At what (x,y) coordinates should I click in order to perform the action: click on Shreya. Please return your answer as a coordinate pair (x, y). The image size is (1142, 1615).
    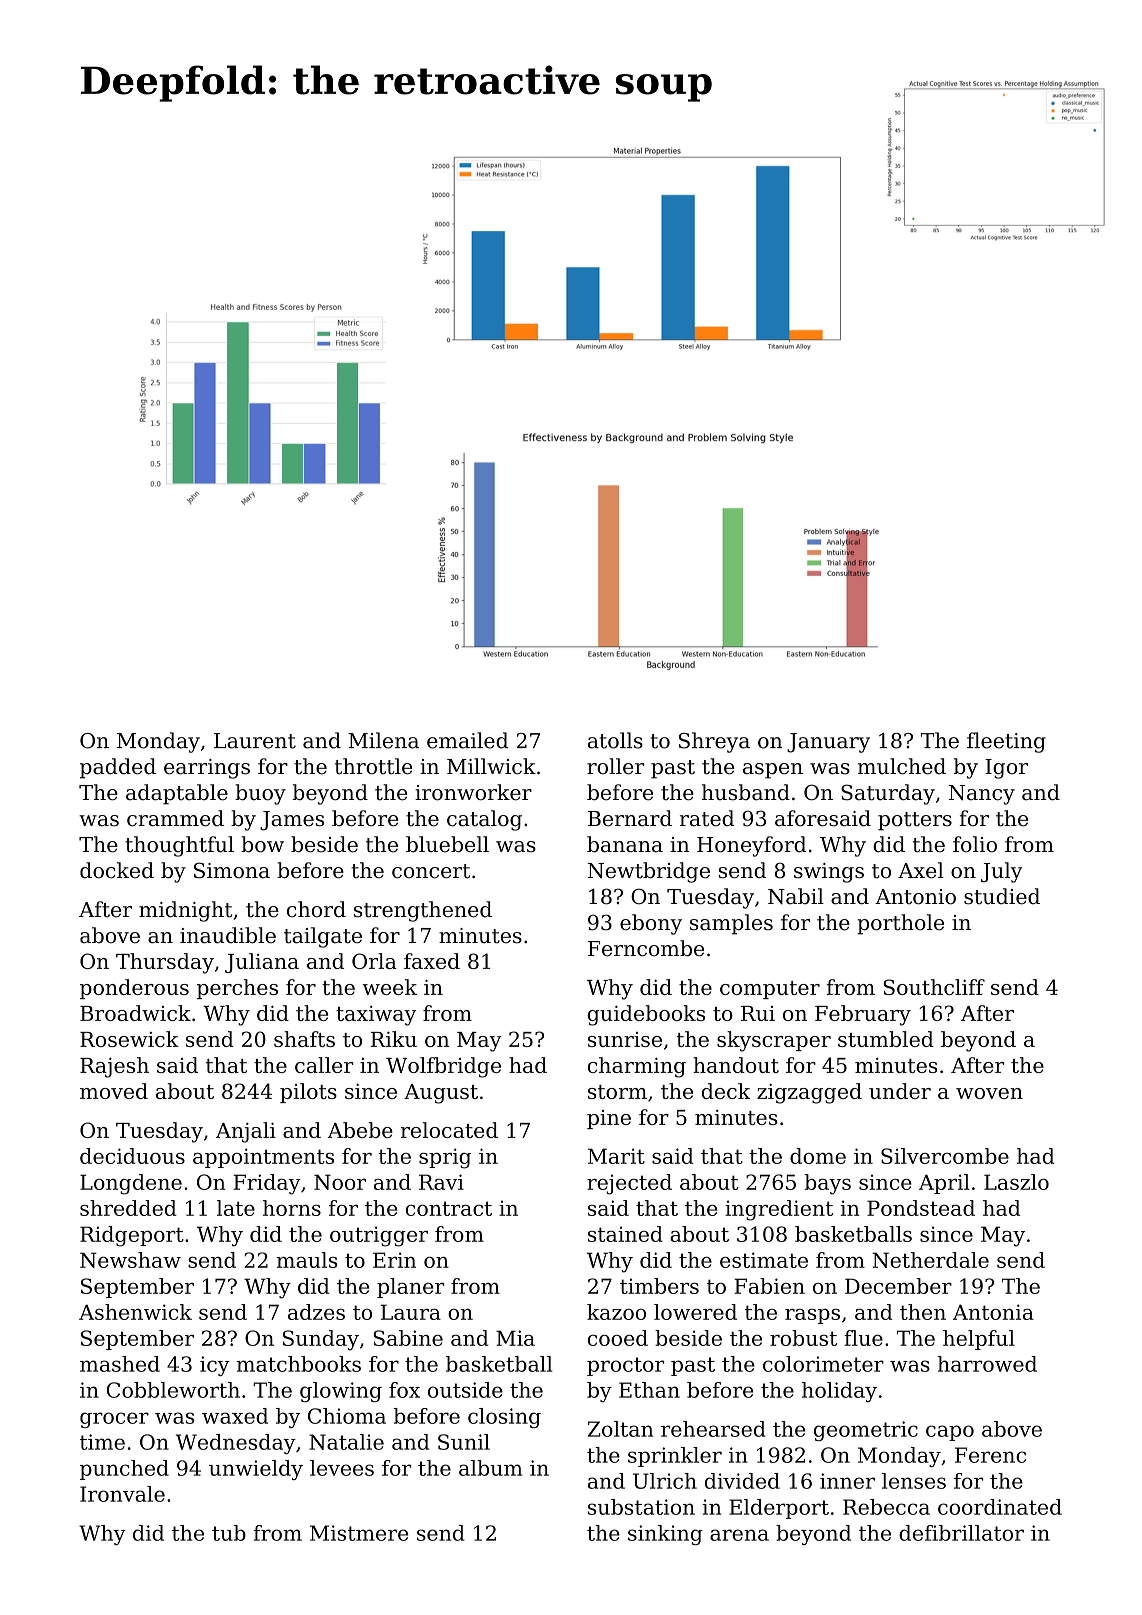
    Looking at the image, I should click on (714, 742).
